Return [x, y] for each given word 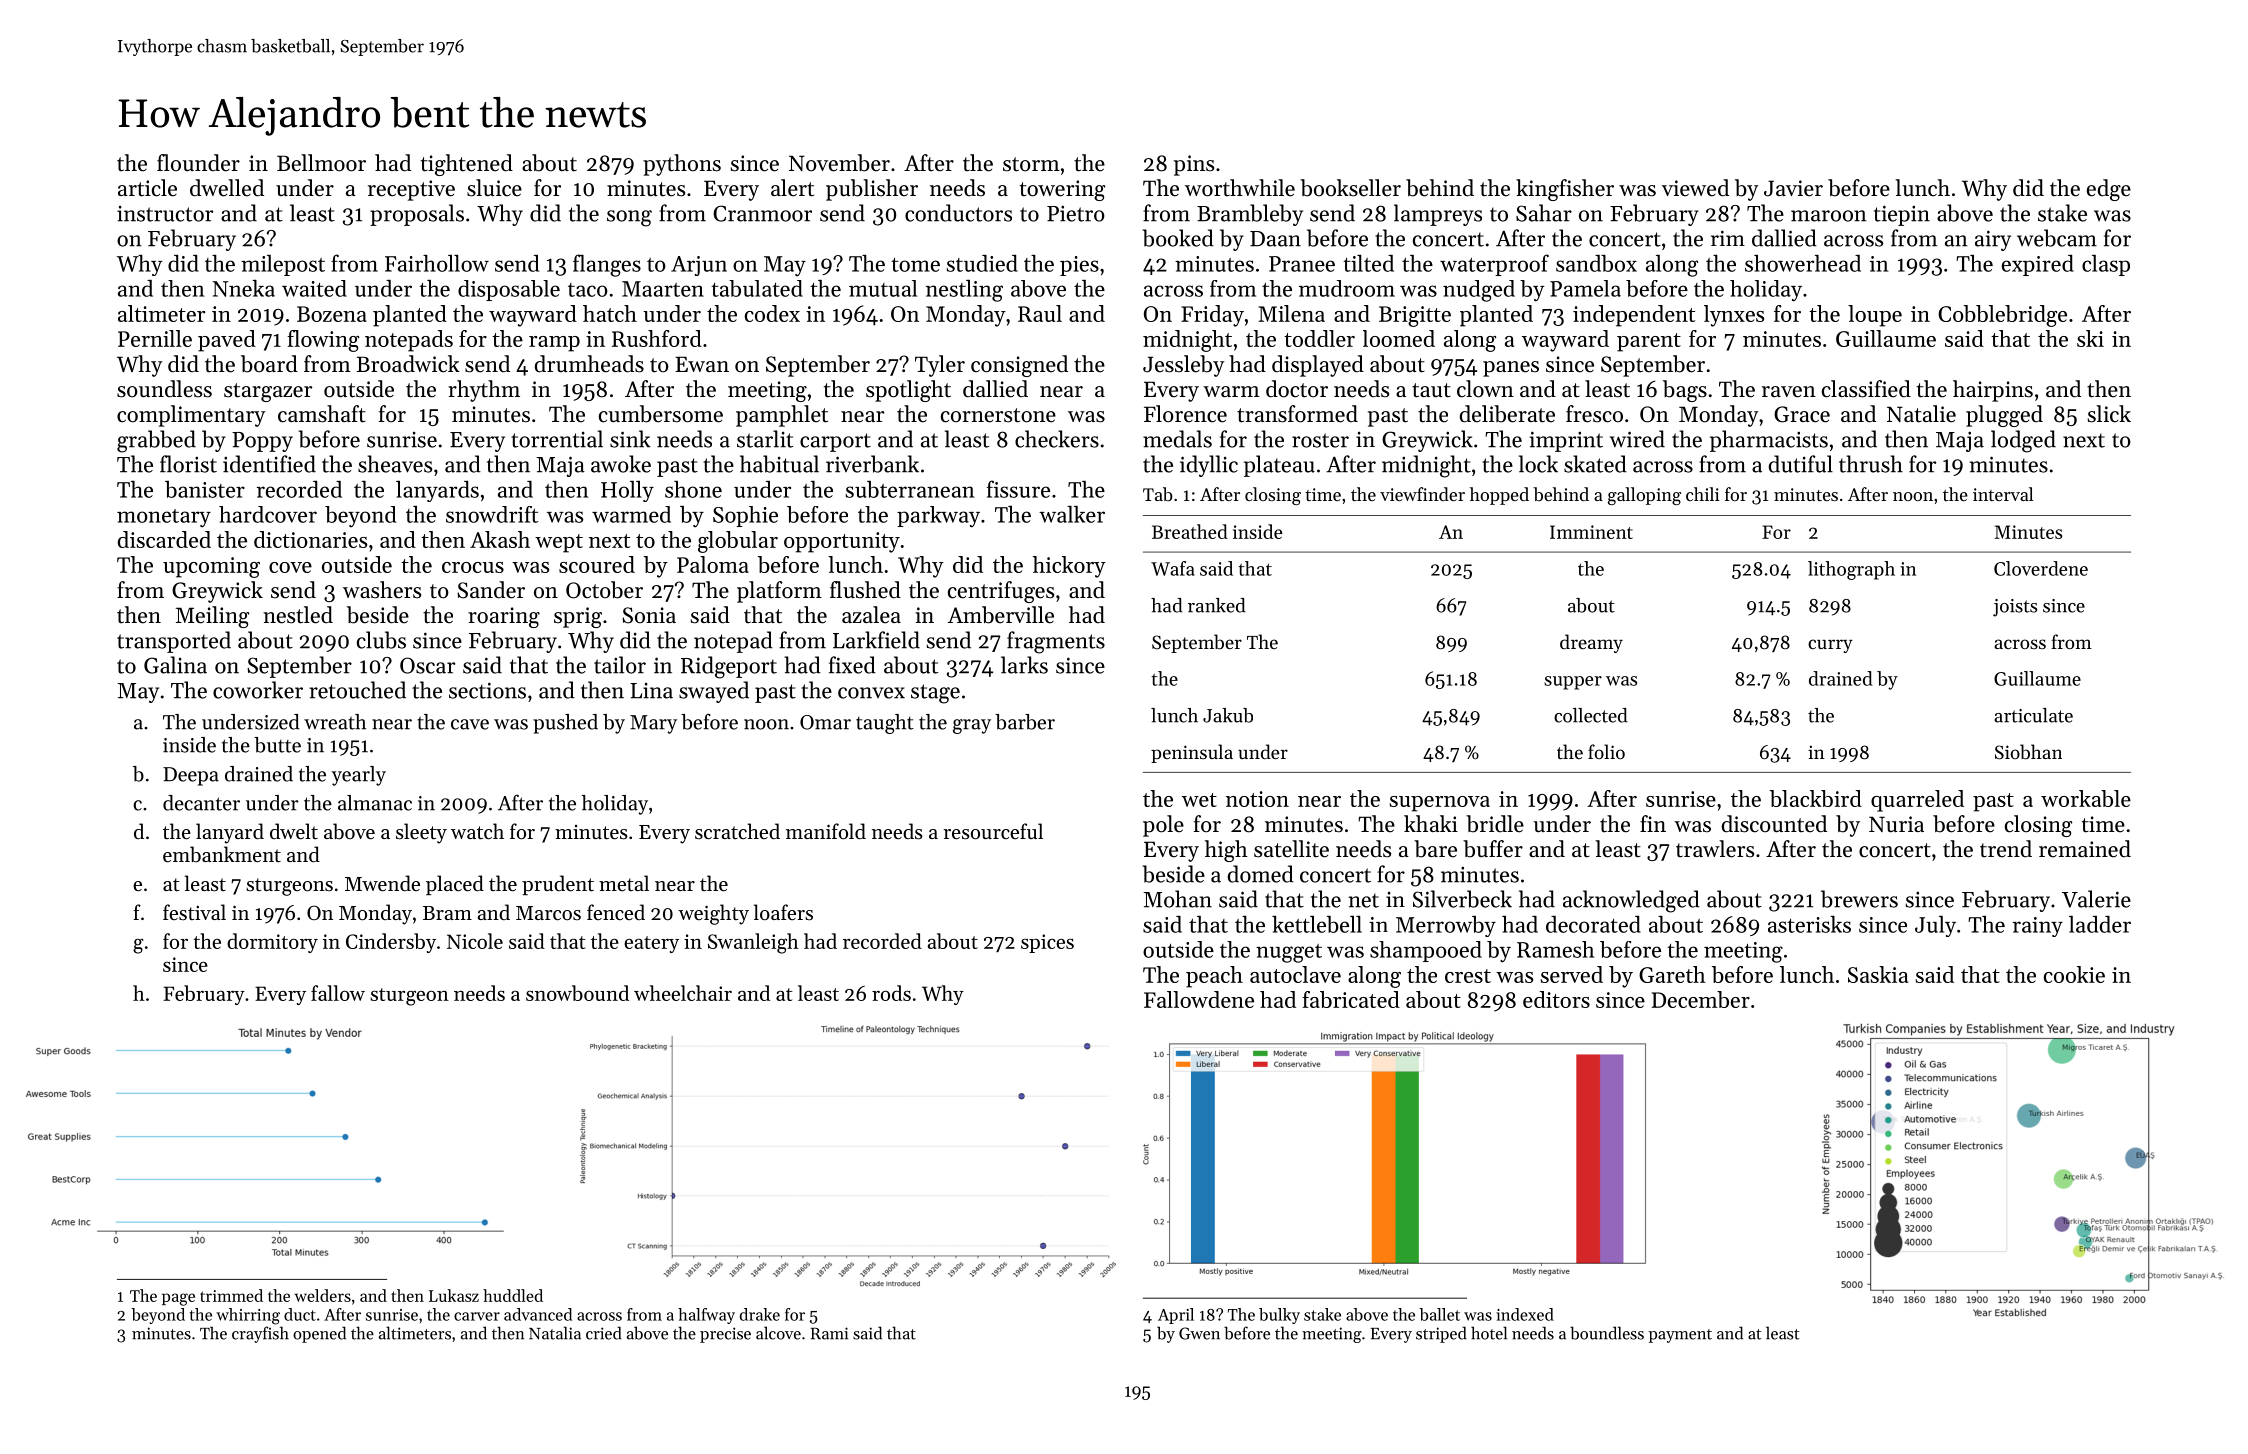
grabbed [156, 441]
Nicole [475, 941]
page [178, 1299]
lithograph [1851, 570]
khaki [1431, 823]
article [147, 188]
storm [1031, 164]
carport [835, 442]
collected [1590, 715]
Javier [1793, 188]
